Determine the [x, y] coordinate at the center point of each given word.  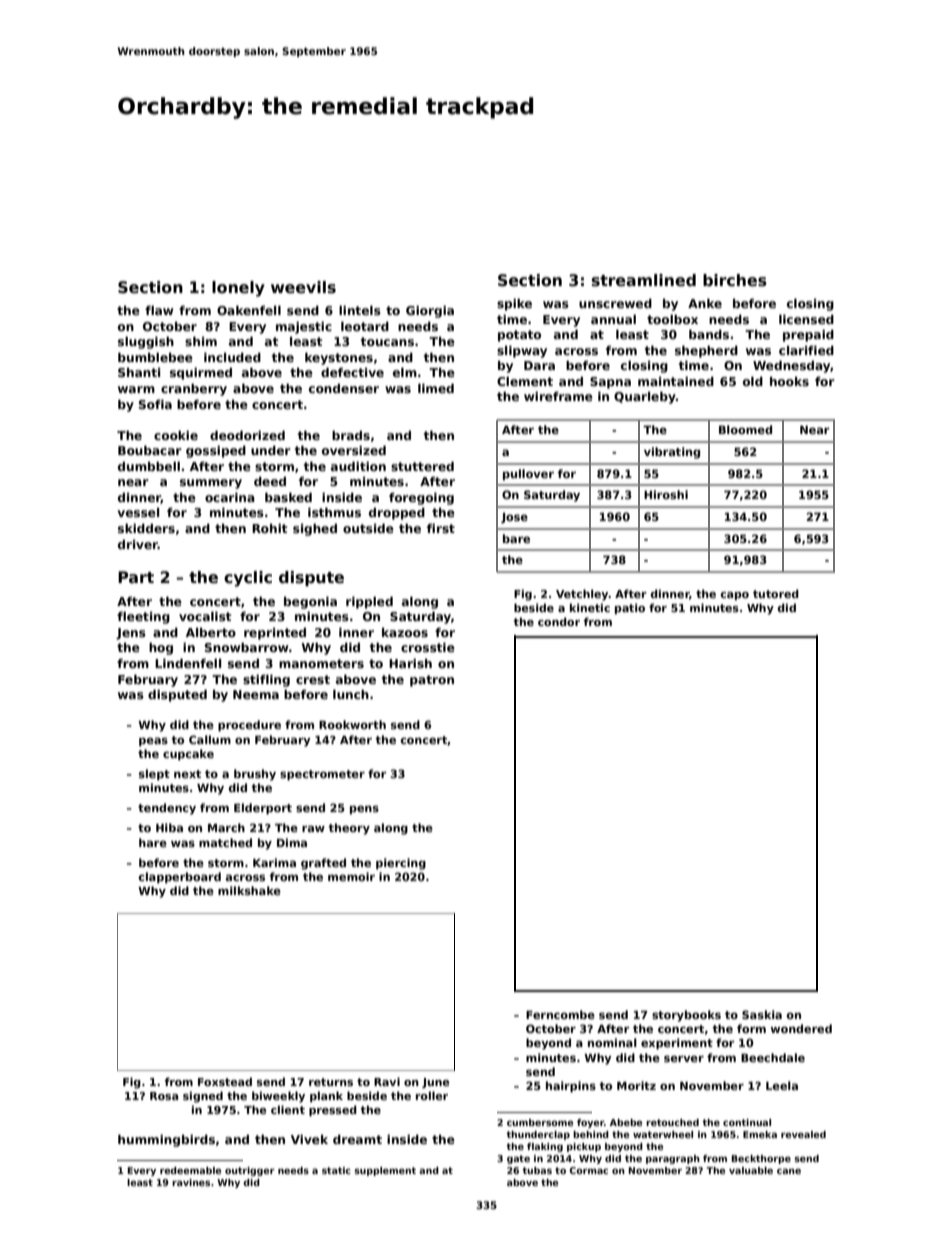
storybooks [686, 1016]
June [435, 1083]
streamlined [644, 280]
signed [203, 1097]
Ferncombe [560, 1014]
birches [735, 280]
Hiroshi [666, 494]
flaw [159, 310]
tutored [776, 593]
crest [313, 679]
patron [432, 681]
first [441, 528]
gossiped [216, 451]
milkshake [249, 890]
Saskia [762, 1014]
